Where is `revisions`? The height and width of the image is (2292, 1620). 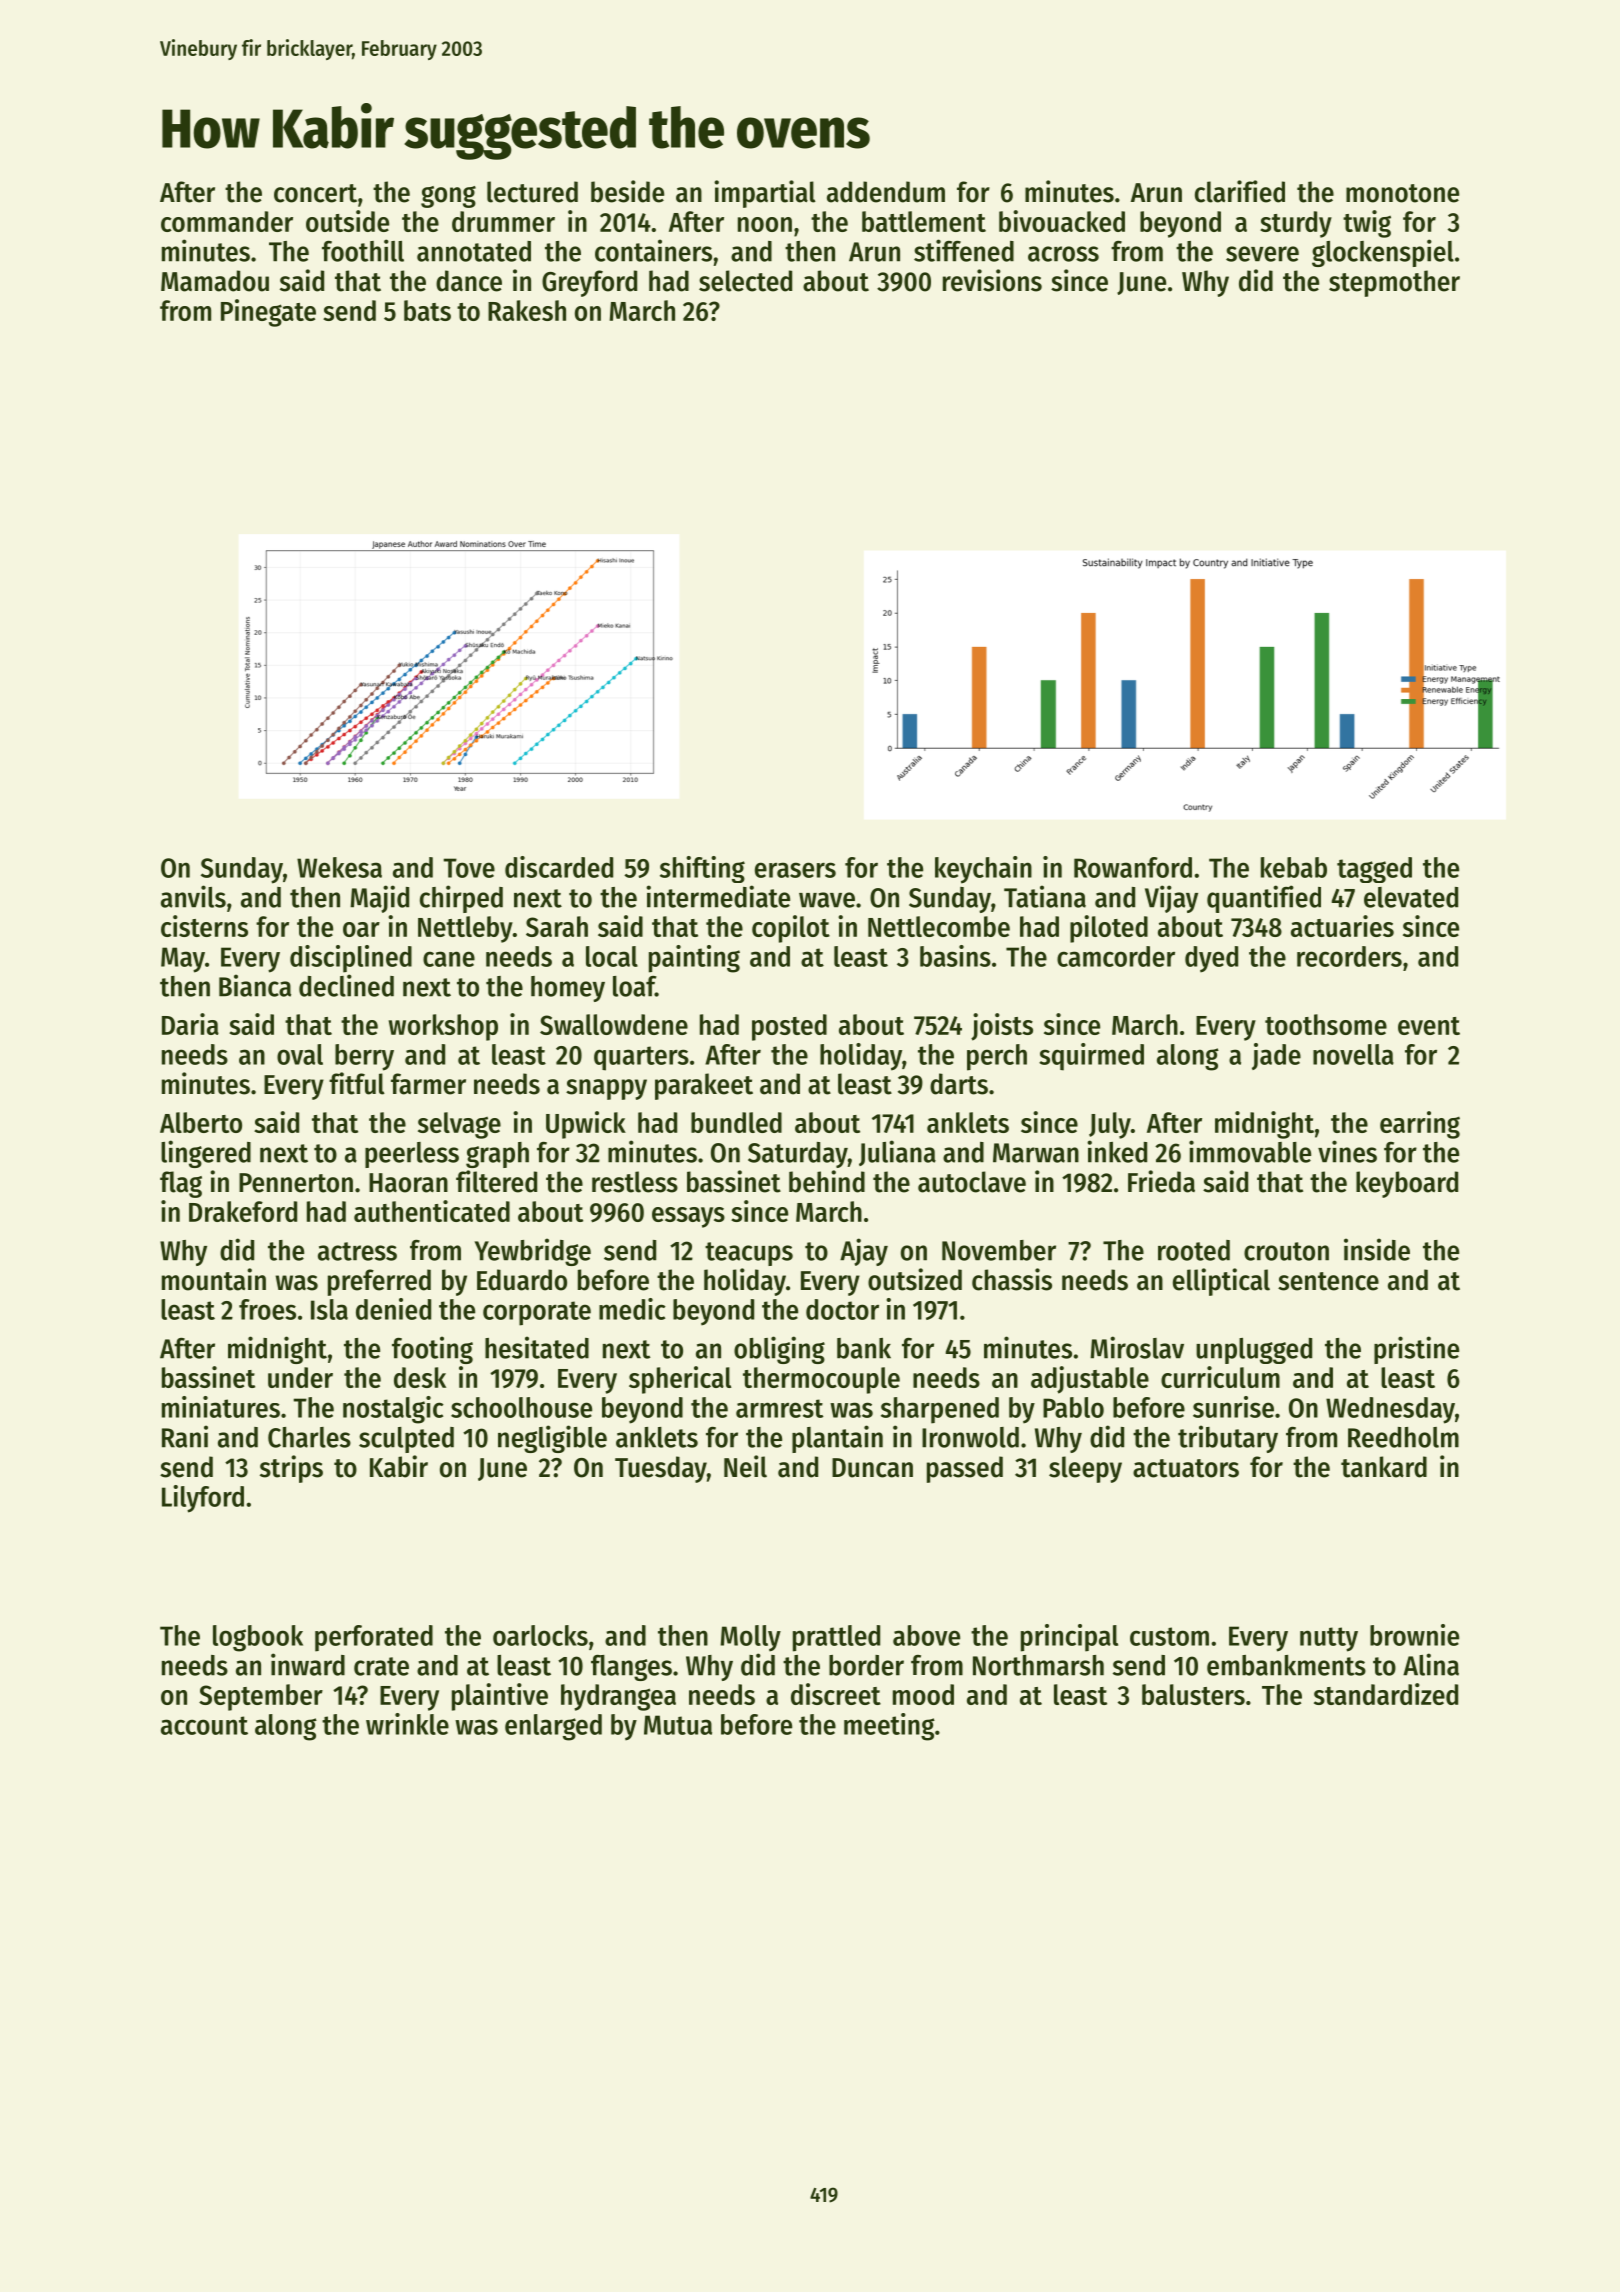
revisions is located at coordinates (992, 280).
